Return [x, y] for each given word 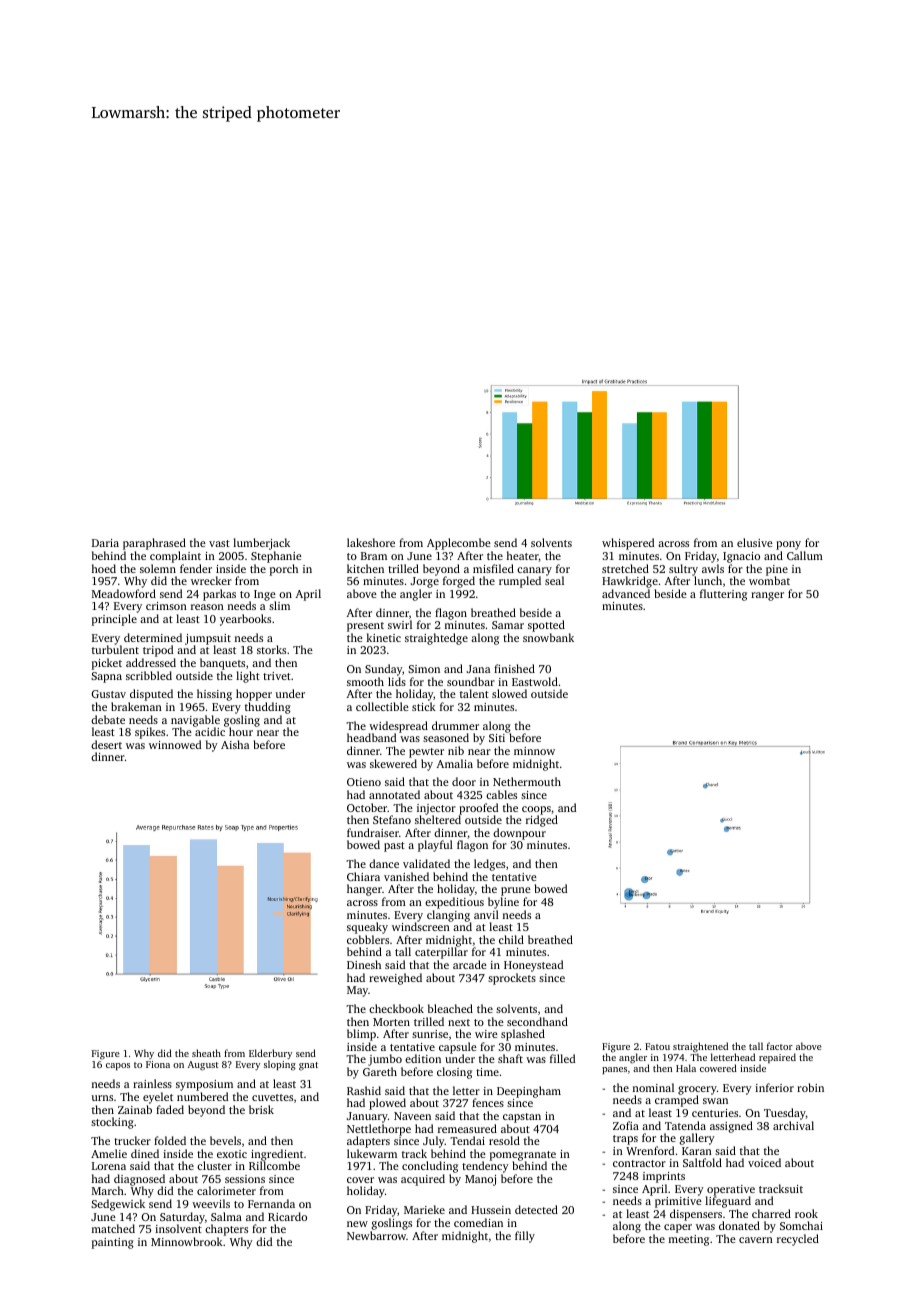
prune [516, 891]
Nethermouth [527, 781]
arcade [470, 964]
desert [106, 744]
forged [459, 582]
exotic [232, 1154]
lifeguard [728, 1202]
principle [114, 620]
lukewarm [372, 1153]
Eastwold [535, 681]
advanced [626, 593]
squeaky [367, 928]
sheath [206, 1053]
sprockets [512, 979]
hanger [364, 890]
